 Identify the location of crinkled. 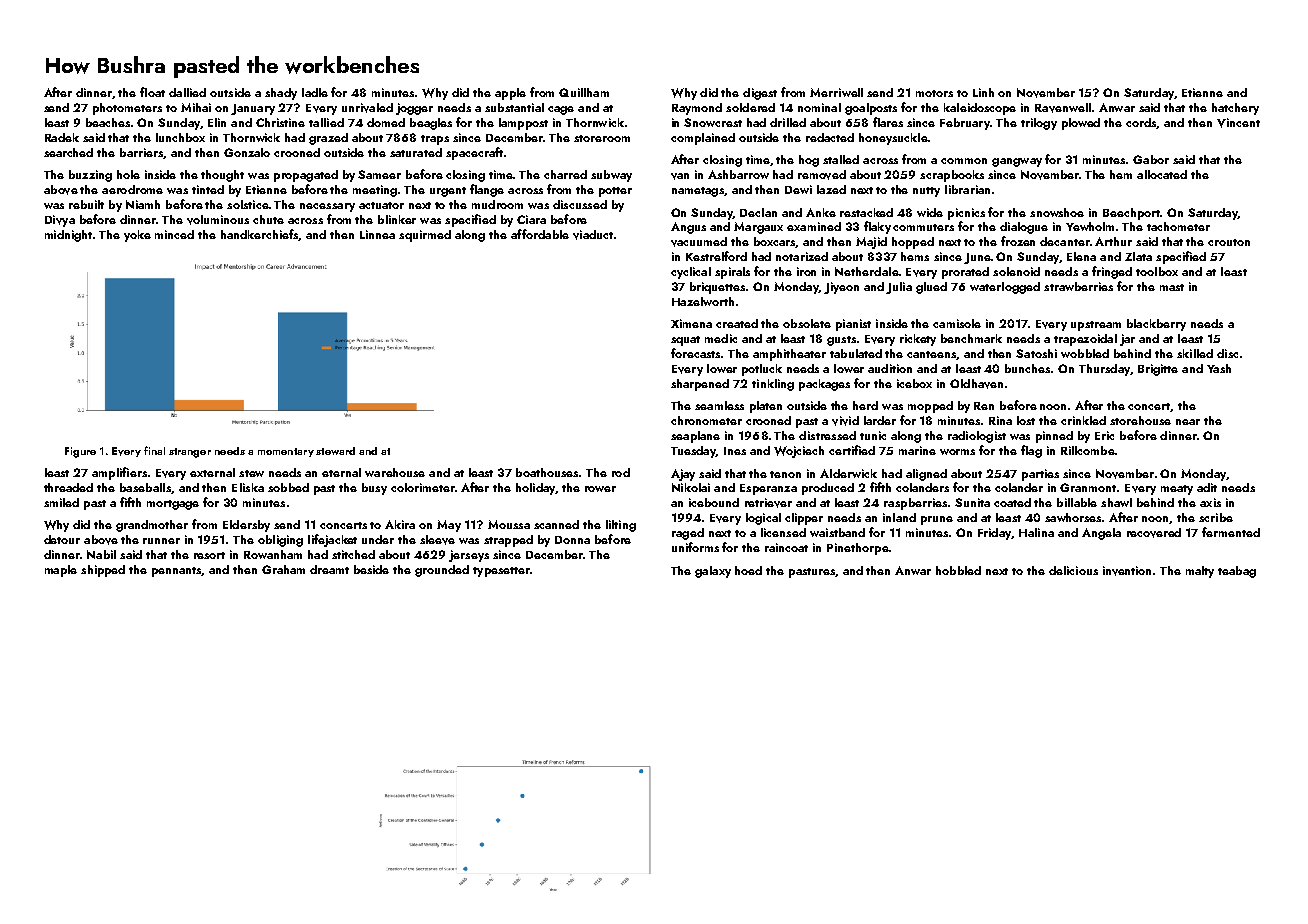
(1083, 420).
